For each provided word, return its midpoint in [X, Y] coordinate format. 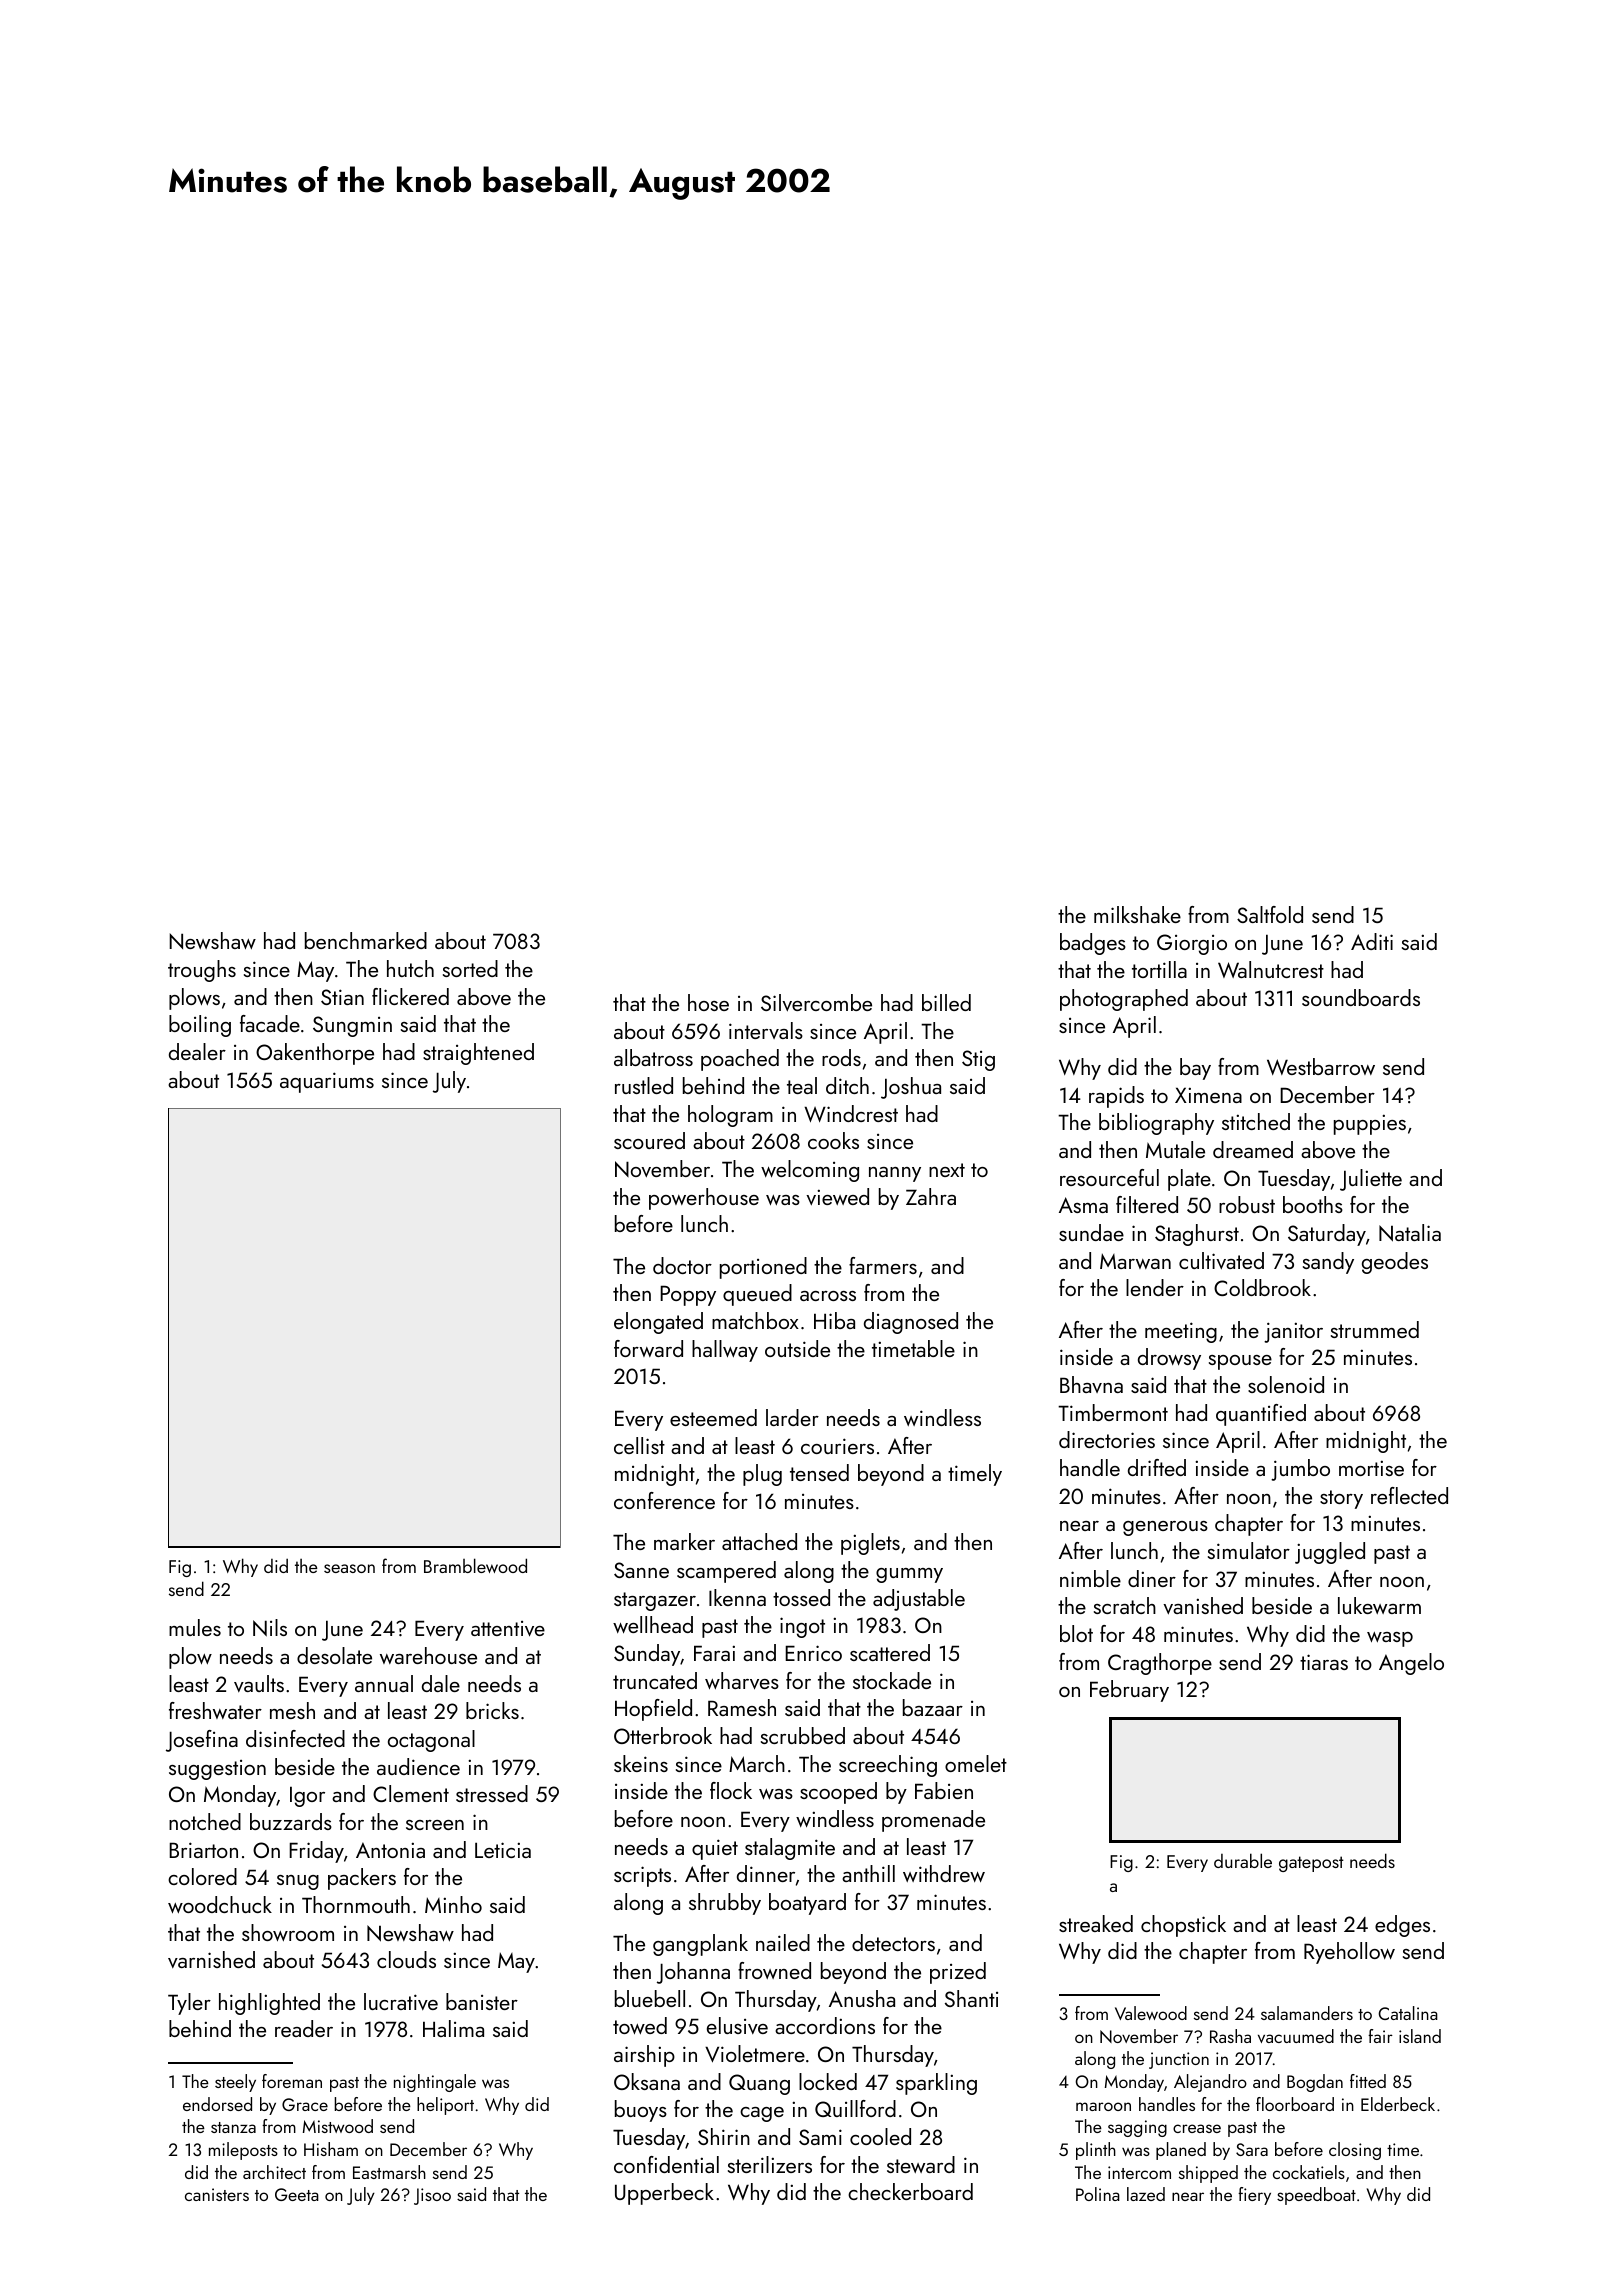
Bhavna [1091, 1384]
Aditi [1372, 941]
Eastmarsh [389, 2172]
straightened [478, 1054]
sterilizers [770, 2164]
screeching [888, 1766]
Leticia [503, 1850]
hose [708, 1002]
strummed [1375, 1329]
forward [648, 1348]
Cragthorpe [1160, 1664]
